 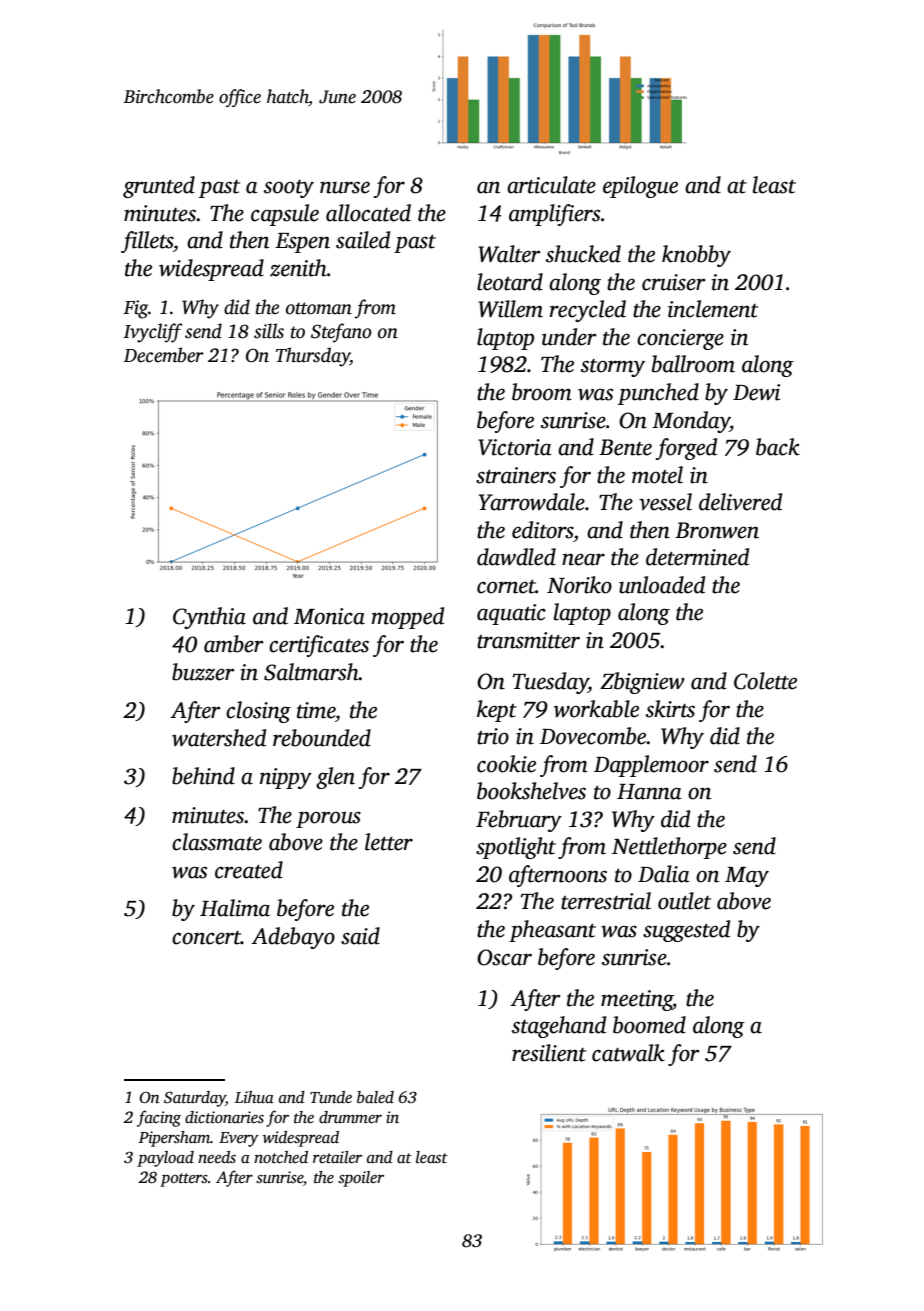 I want to click on broom, so click(x=542, y=392).
